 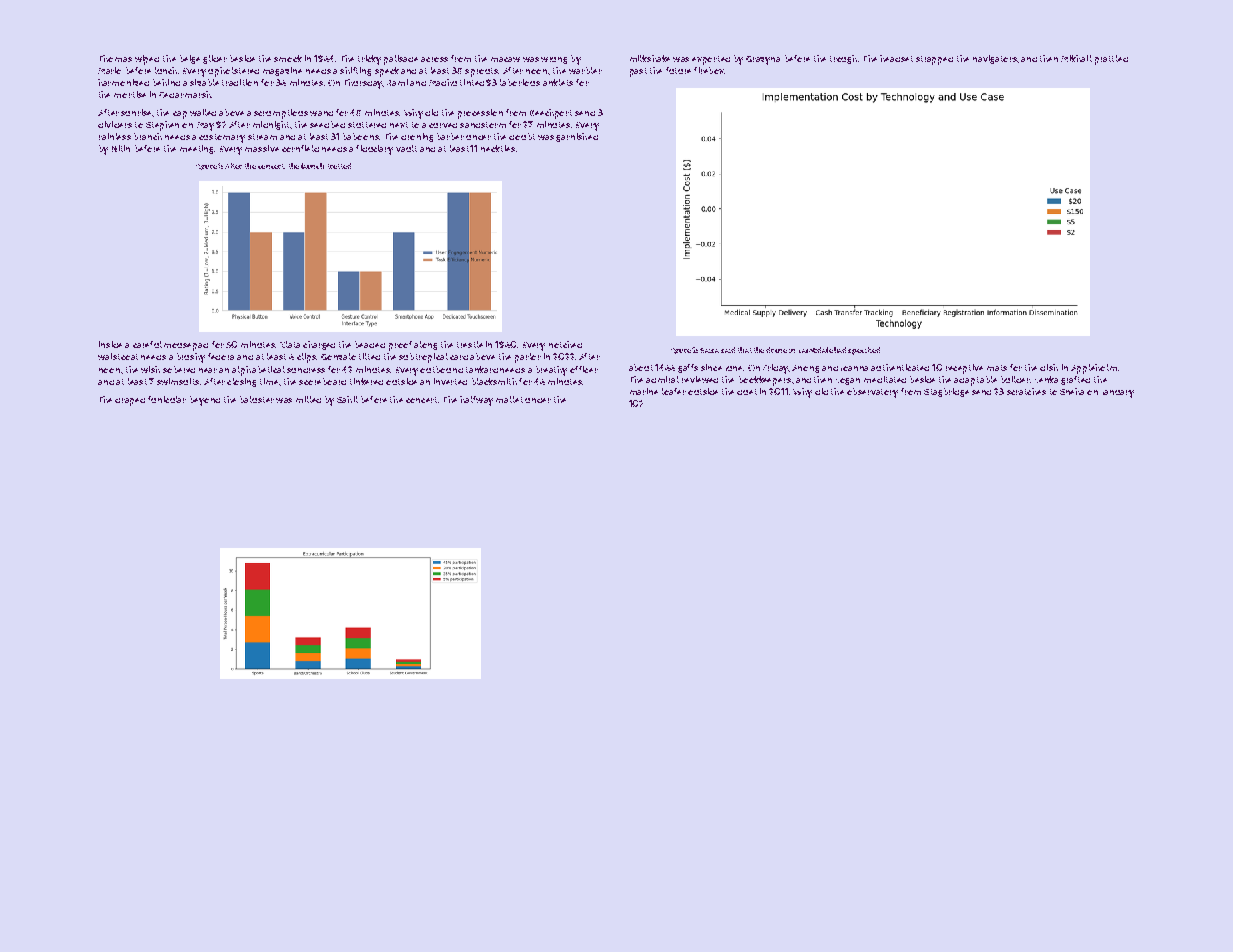 I want to click on firebox, so click(x=709, y=70).
